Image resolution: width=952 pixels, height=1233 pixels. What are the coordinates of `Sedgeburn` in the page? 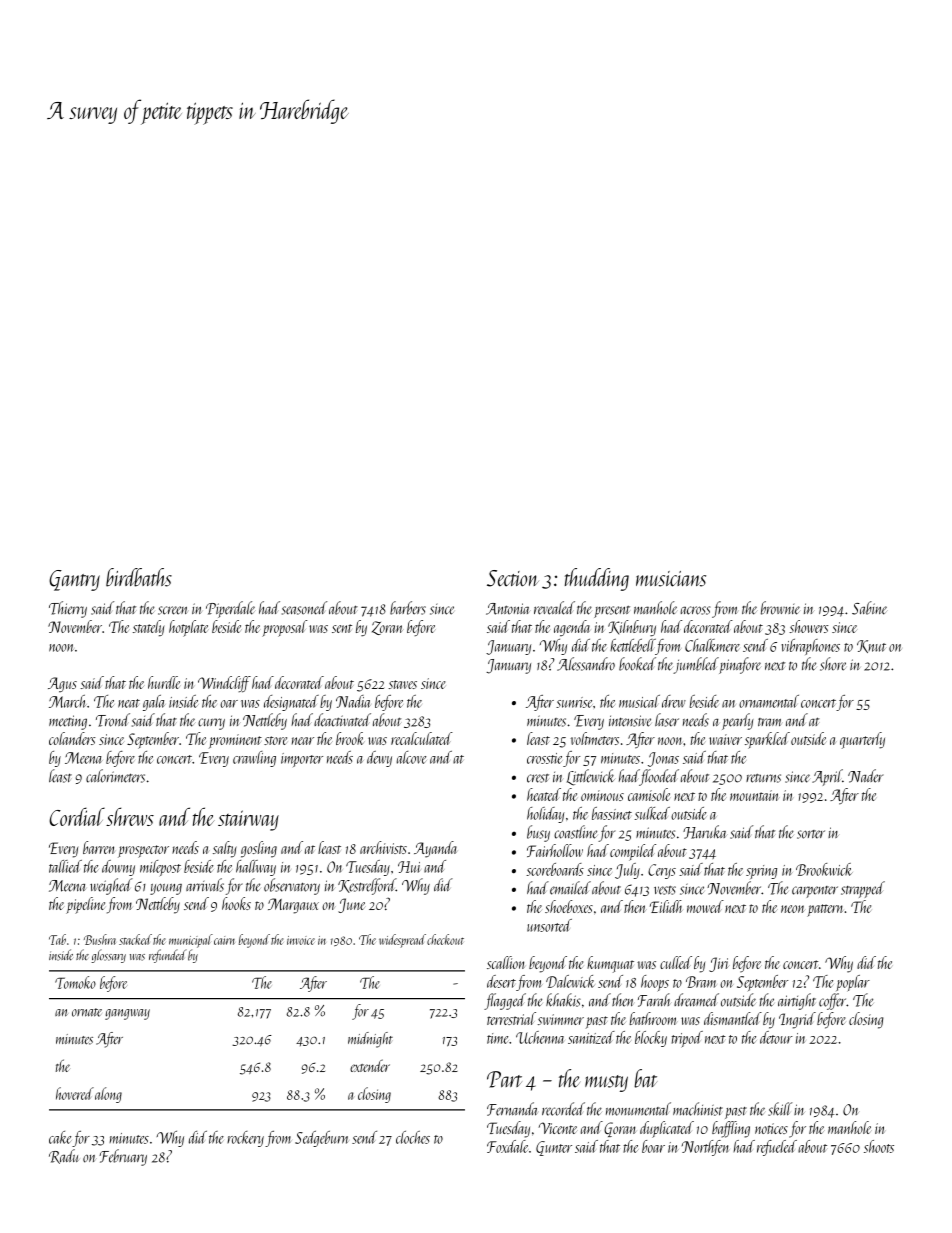 It's located at (322, 1139).
